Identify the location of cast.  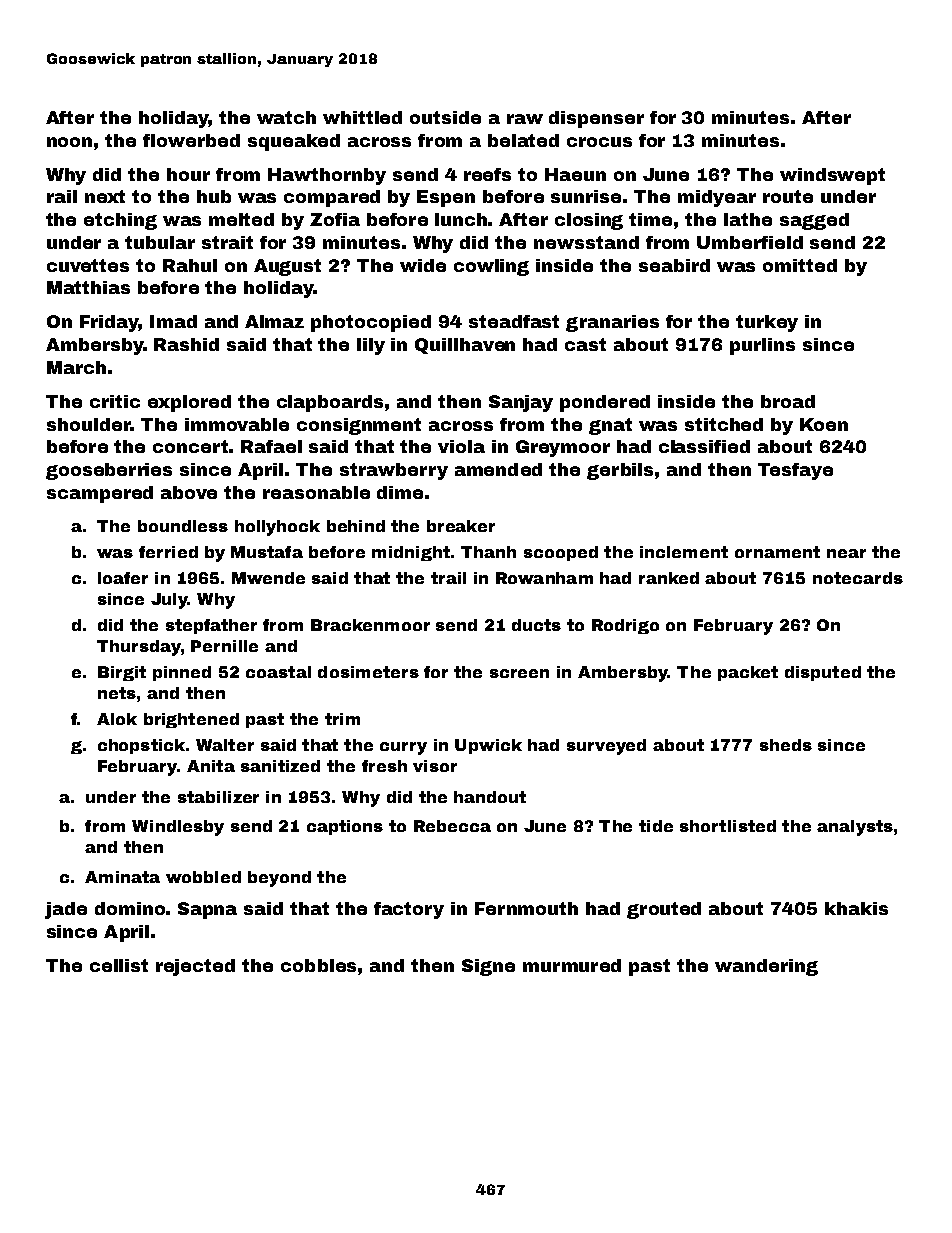
(585, 344).
